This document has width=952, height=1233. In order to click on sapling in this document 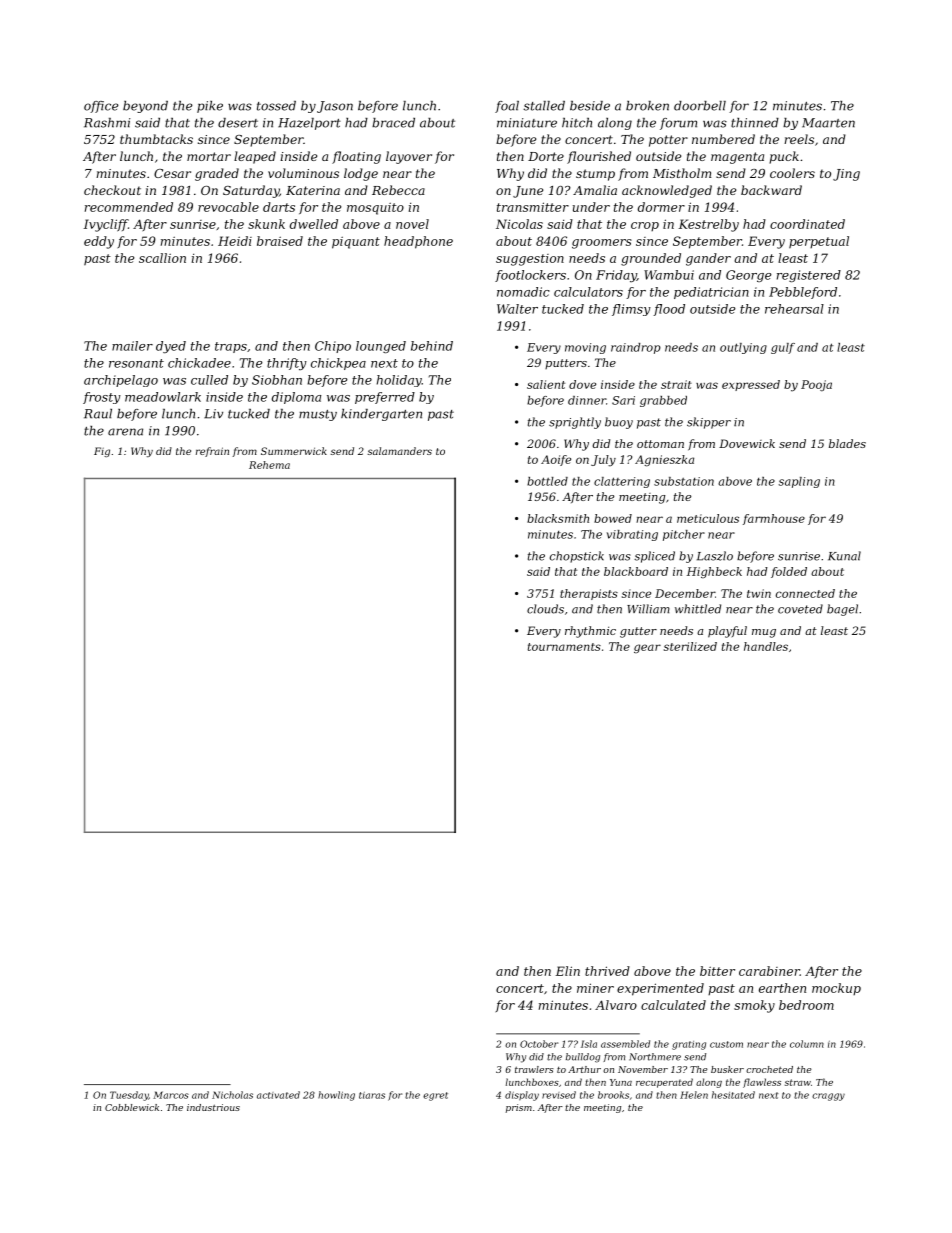, I will do `click(799, 482)`.
